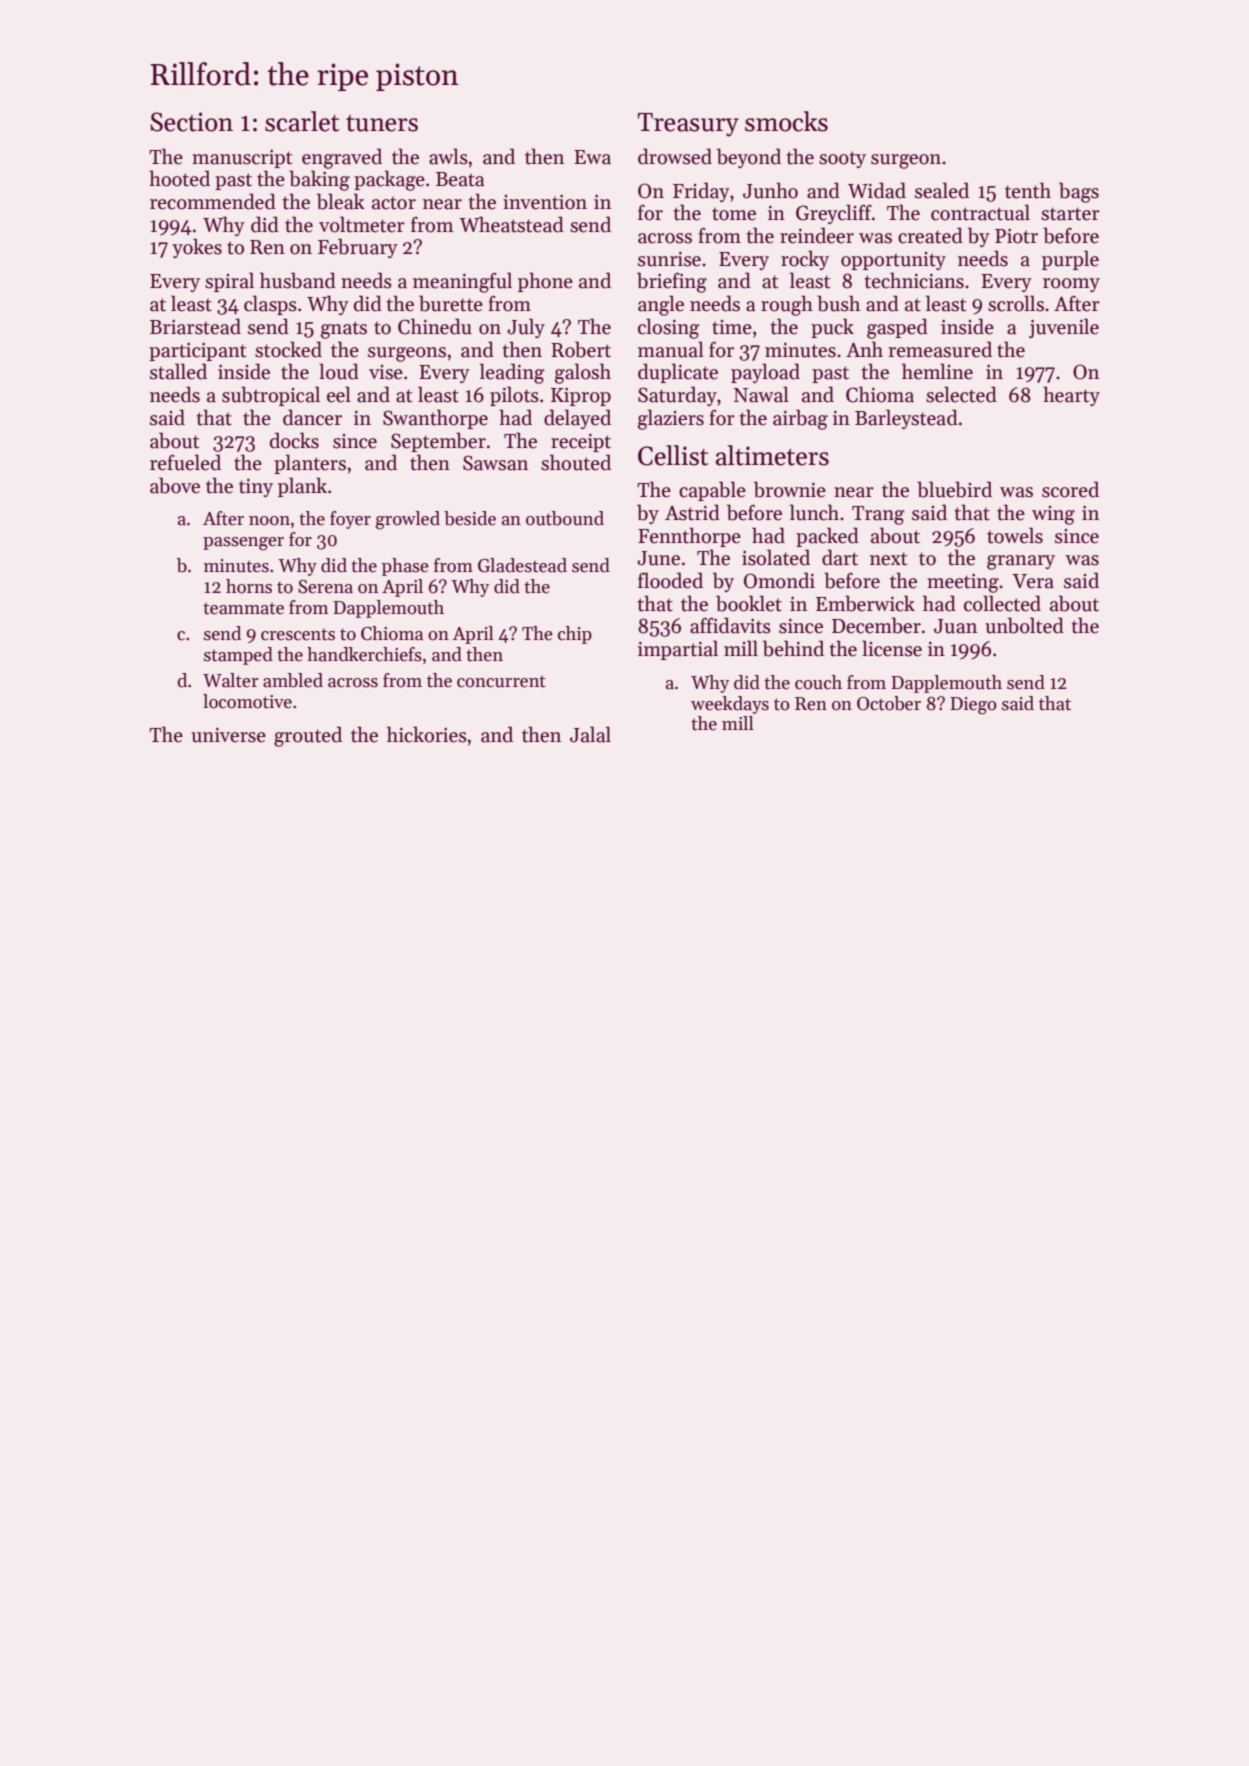 The image size is (1249, 1766). Describe the element at coordinates (842, 159) in the screenshot. I see `sooty` at that location.
